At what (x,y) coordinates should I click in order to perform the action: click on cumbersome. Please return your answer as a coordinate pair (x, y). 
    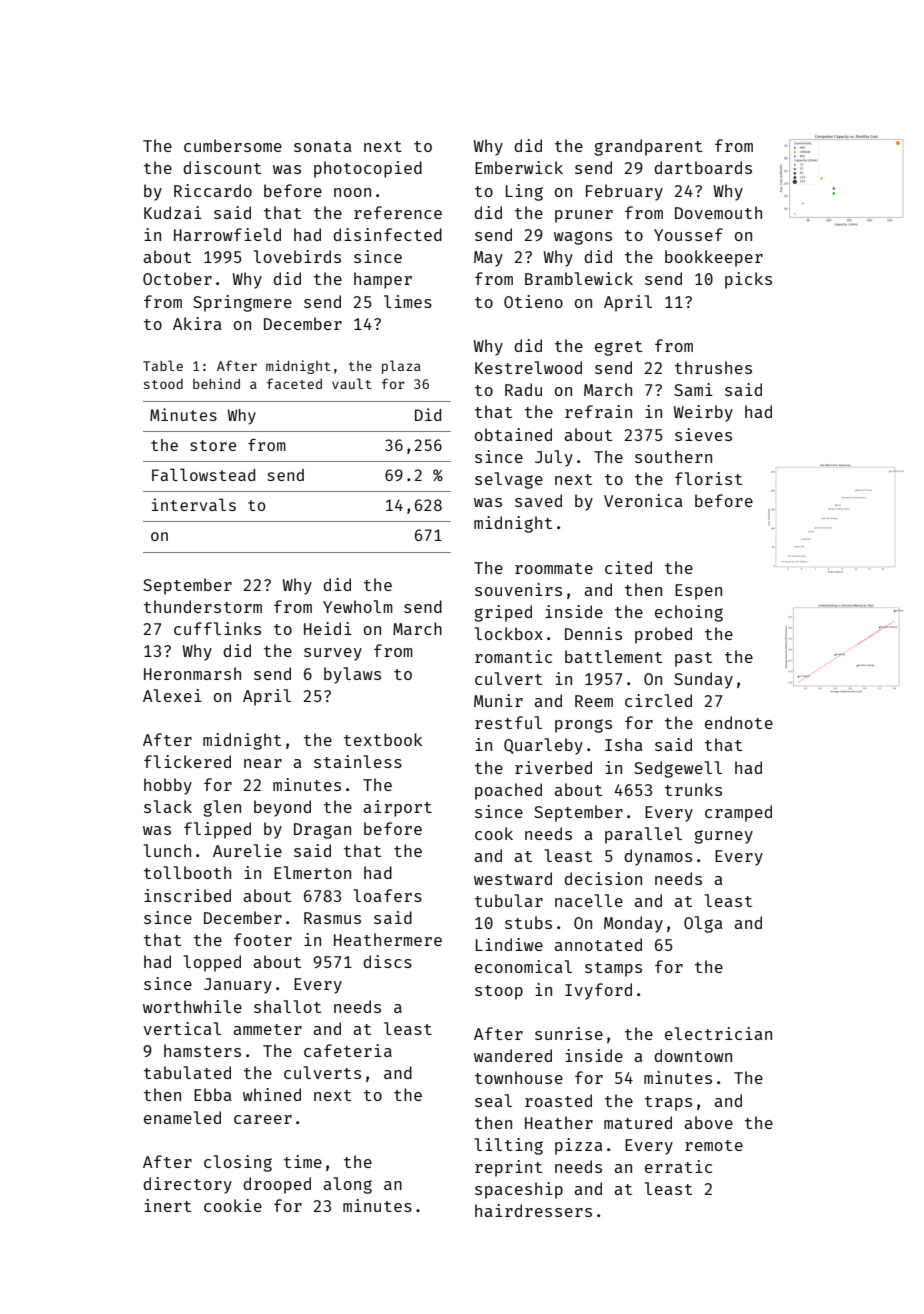
    Looking at the image, I should click on (233, 145).
